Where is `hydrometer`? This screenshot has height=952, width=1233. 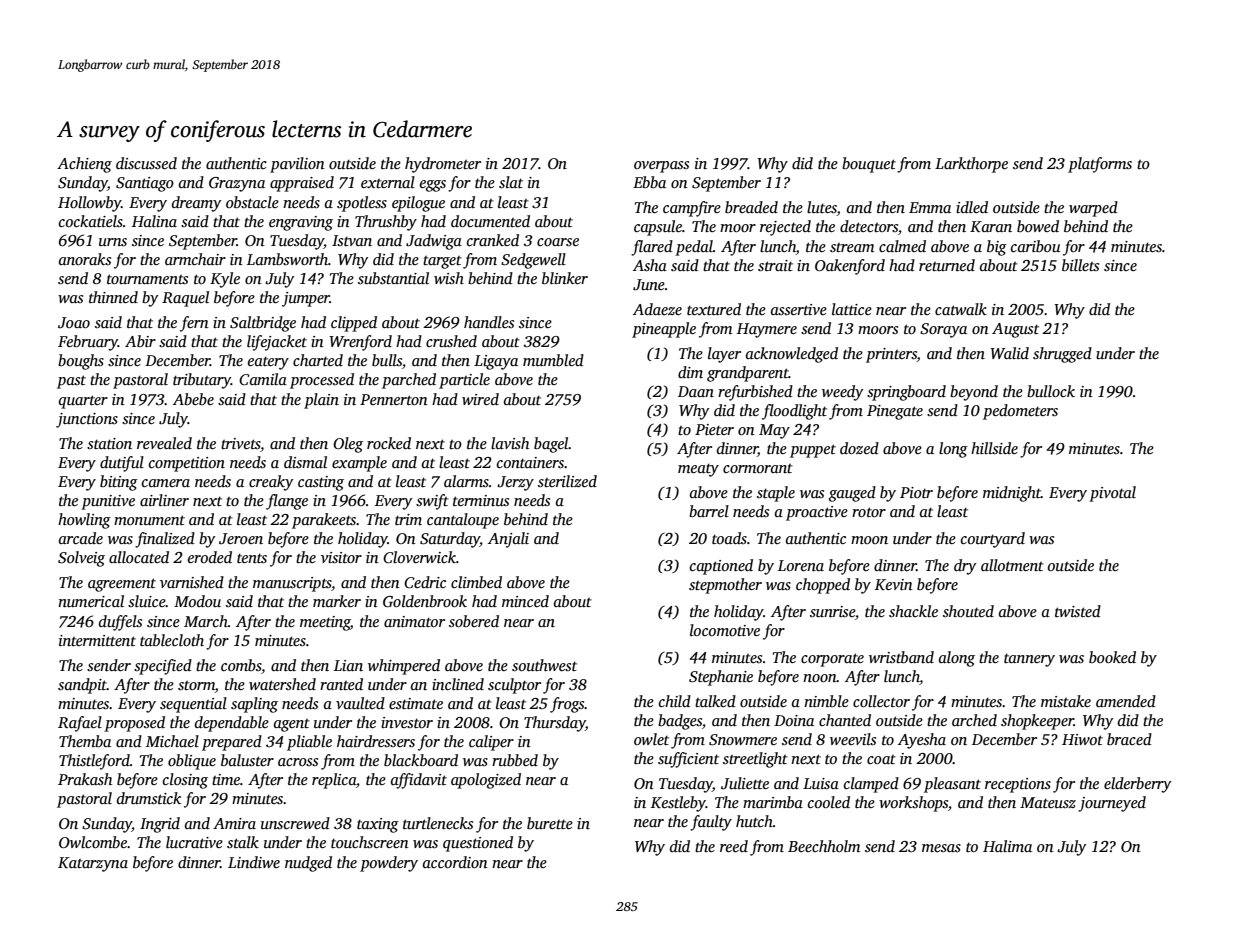 hydrometer is located at coordinates (443, 165).
